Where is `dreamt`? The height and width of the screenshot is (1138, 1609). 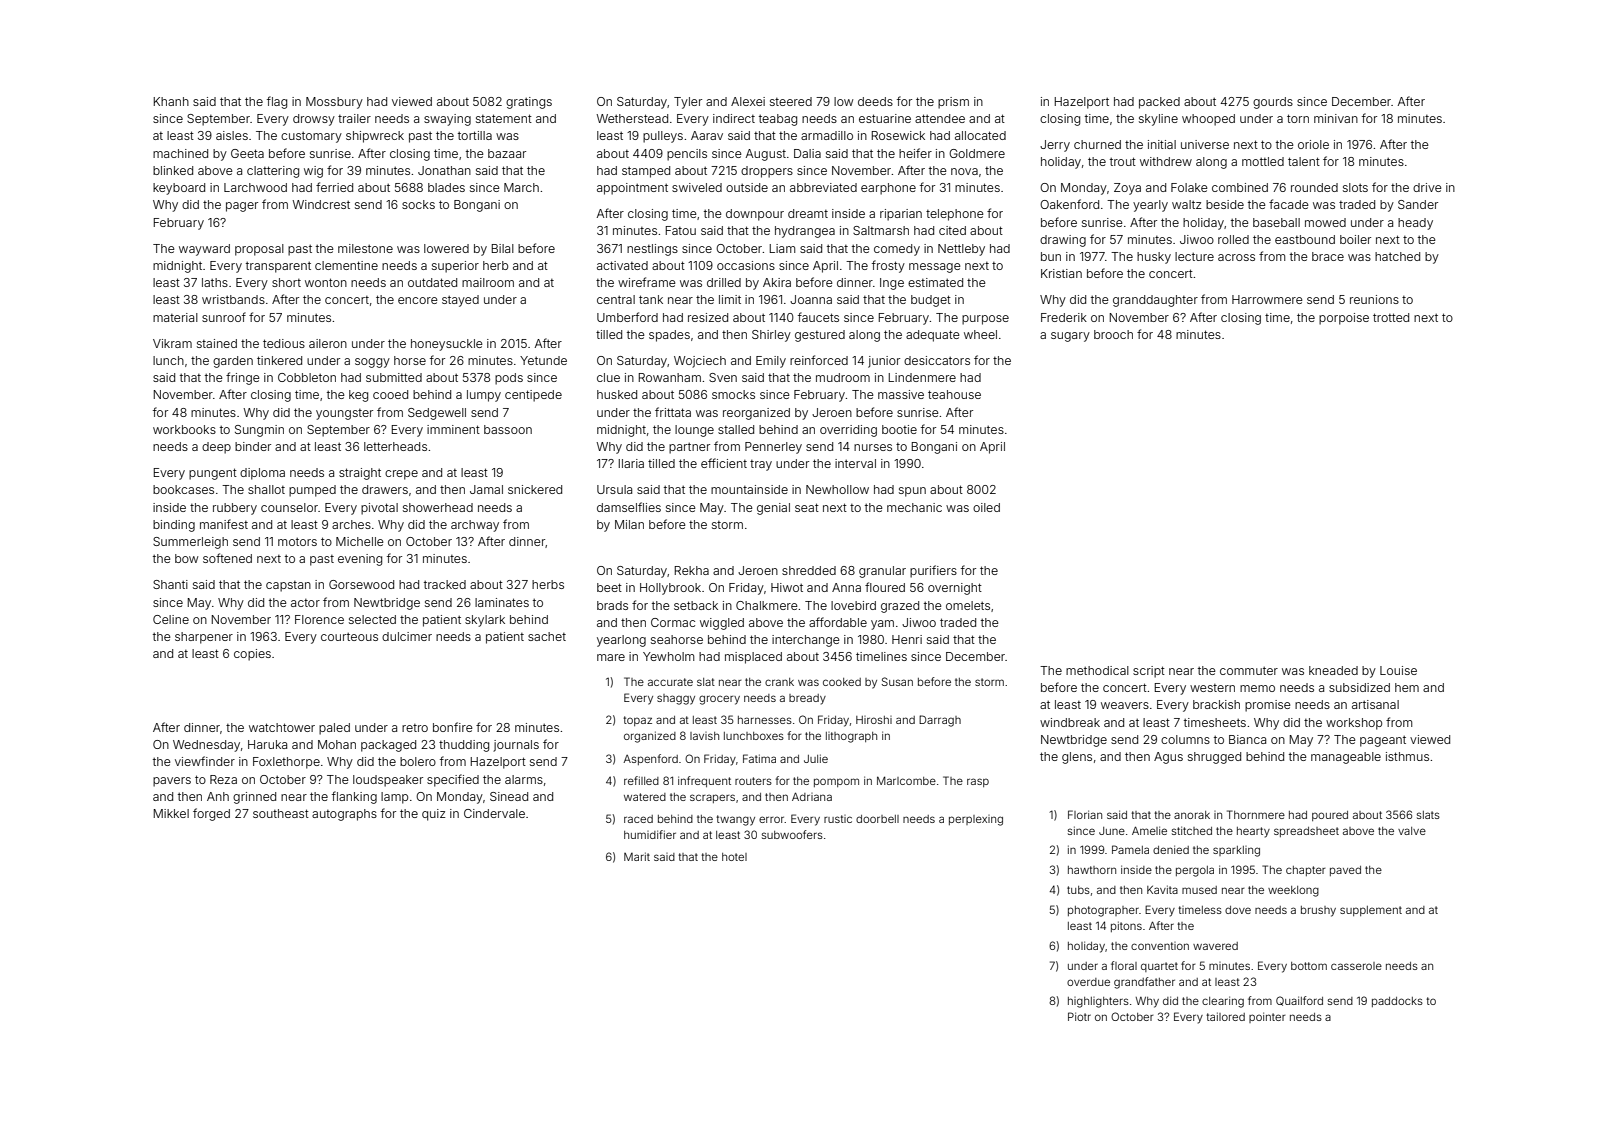
dreamt is located at coordinates (808, 213).
